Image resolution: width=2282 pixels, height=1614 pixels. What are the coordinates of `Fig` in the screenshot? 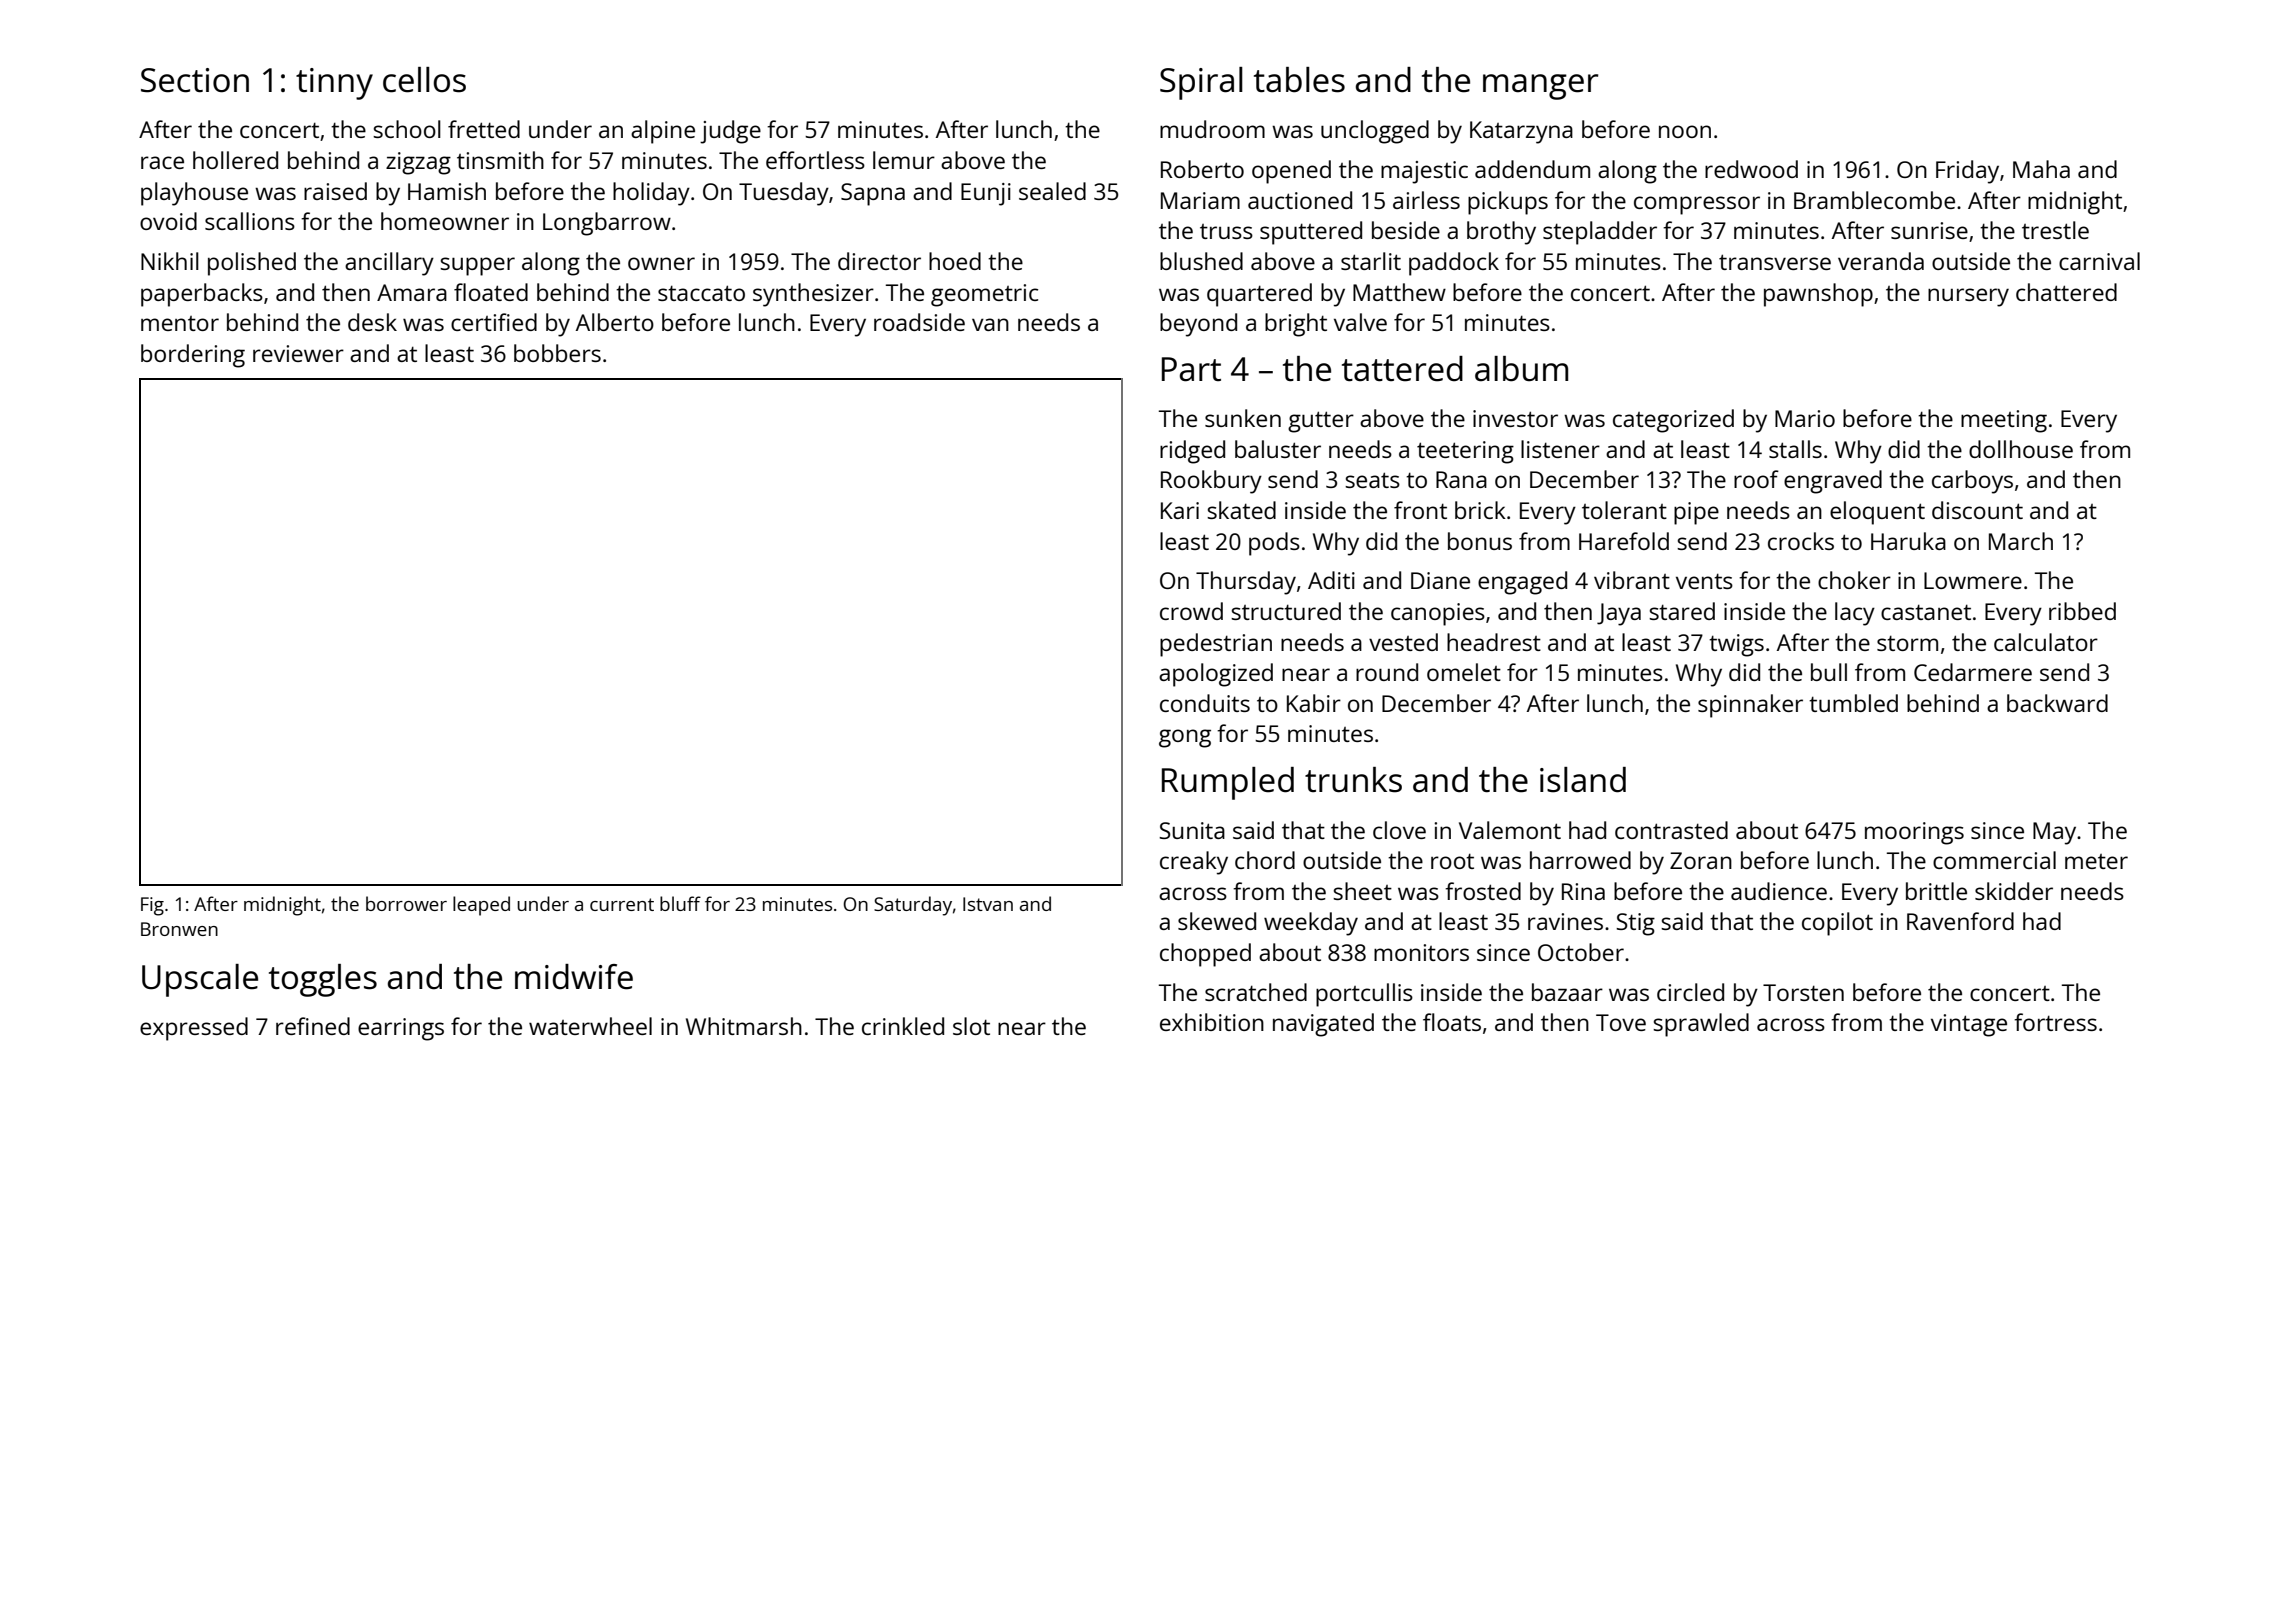 It's located at (152, 906).
